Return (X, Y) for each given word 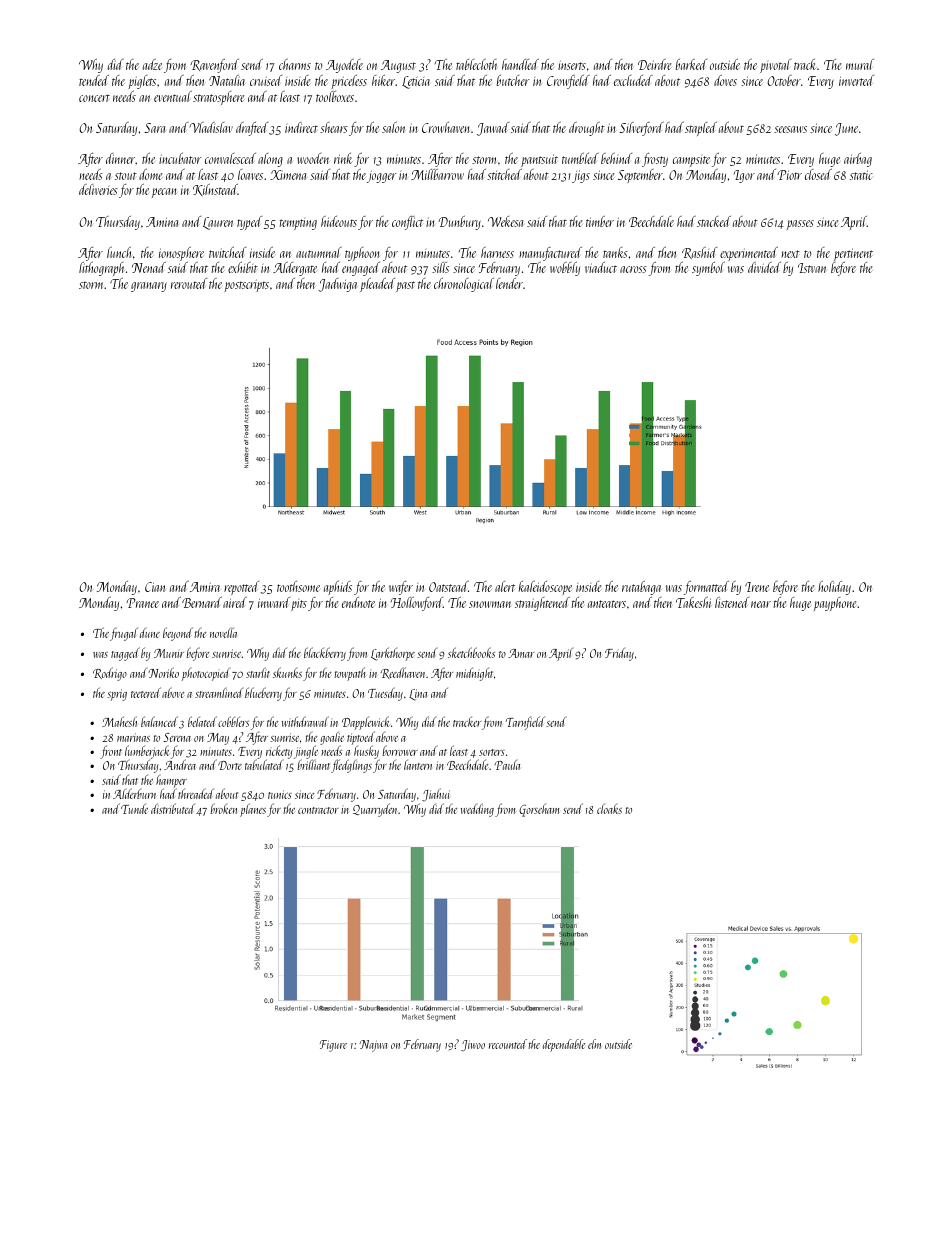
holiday (834, 588)
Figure (333, 1046)
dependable (564, 1045)
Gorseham (539, 810)
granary (149, 287)
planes (253, 810)
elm (594, 1044)
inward (274, 602)
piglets (142, 82)
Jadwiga (337, 285)
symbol (708, 269)
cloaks (609, 809)
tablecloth (476, 64)
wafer (401, 588)
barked (691, 64)
